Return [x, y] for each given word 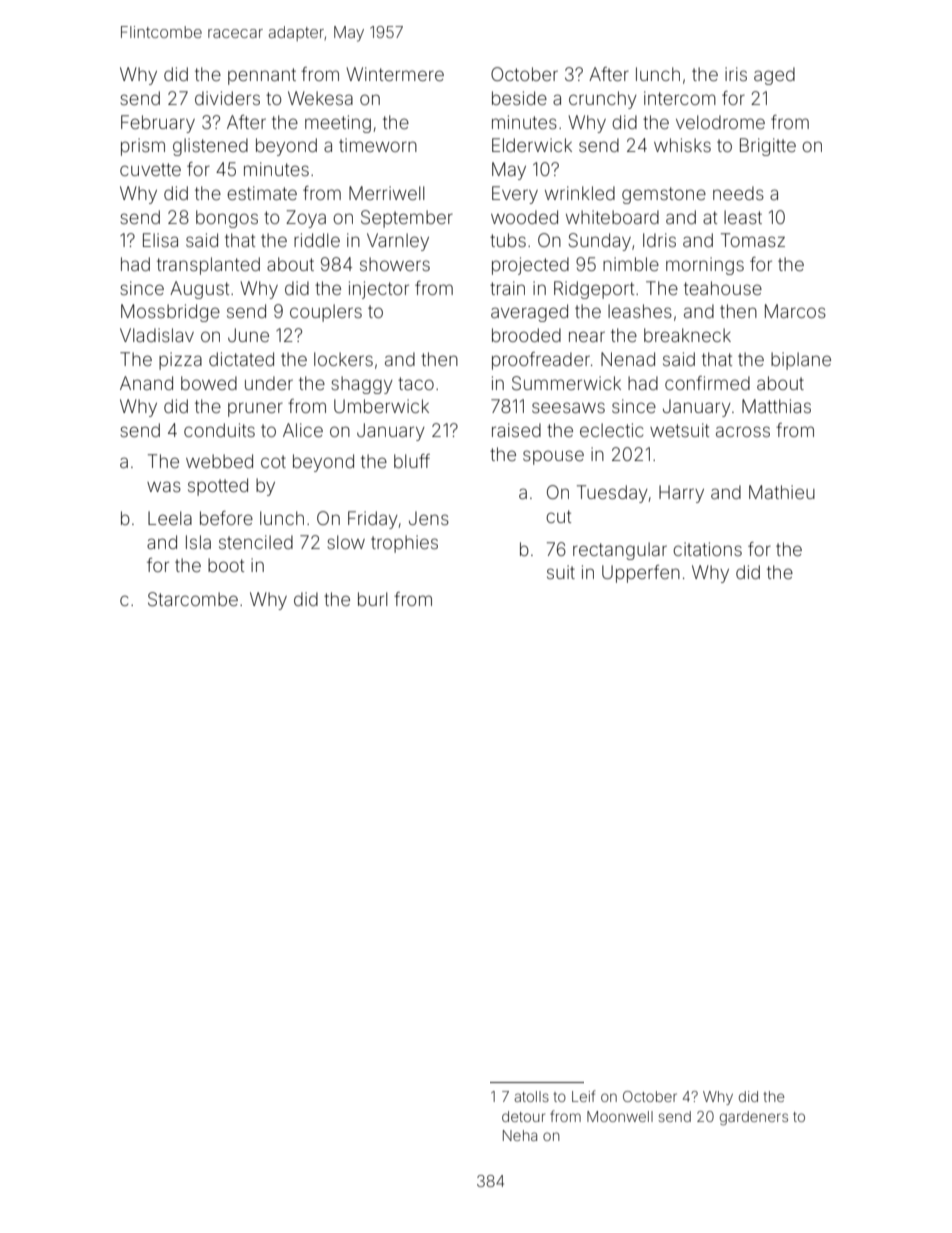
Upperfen [641, 574]
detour [523, 1116]
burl [373, 599]
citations [707, 549]
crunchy [603, 100]
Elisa [160, 240]
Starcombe [193, 599]
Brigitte [768, 147]
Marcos [795, 311]
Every [515, 195]
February [158, 124]
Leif [584, 1096]
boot [226, 565]
